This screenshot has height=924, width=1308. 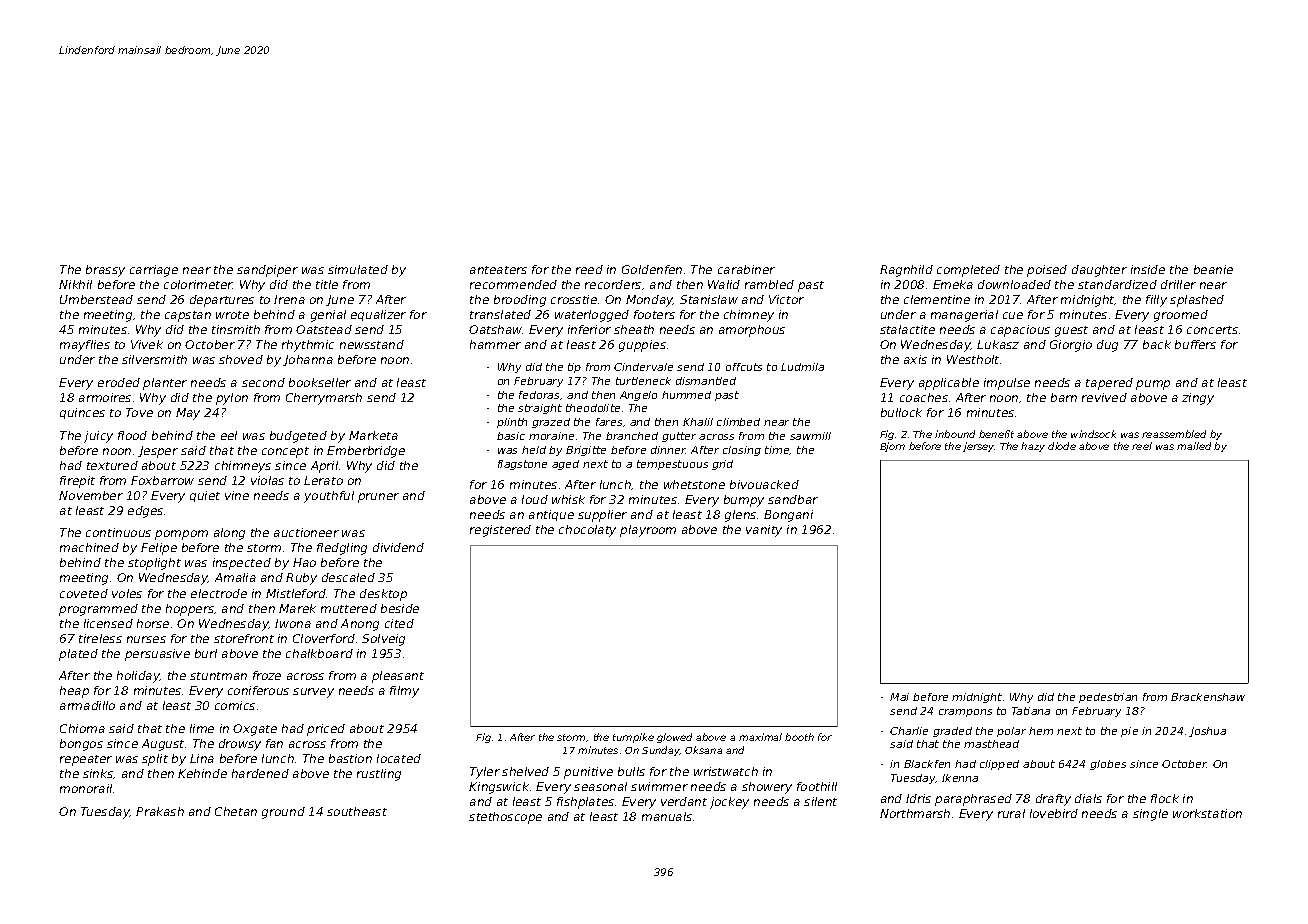 I want to click on tinsmith, so click(x=236, y=329).
